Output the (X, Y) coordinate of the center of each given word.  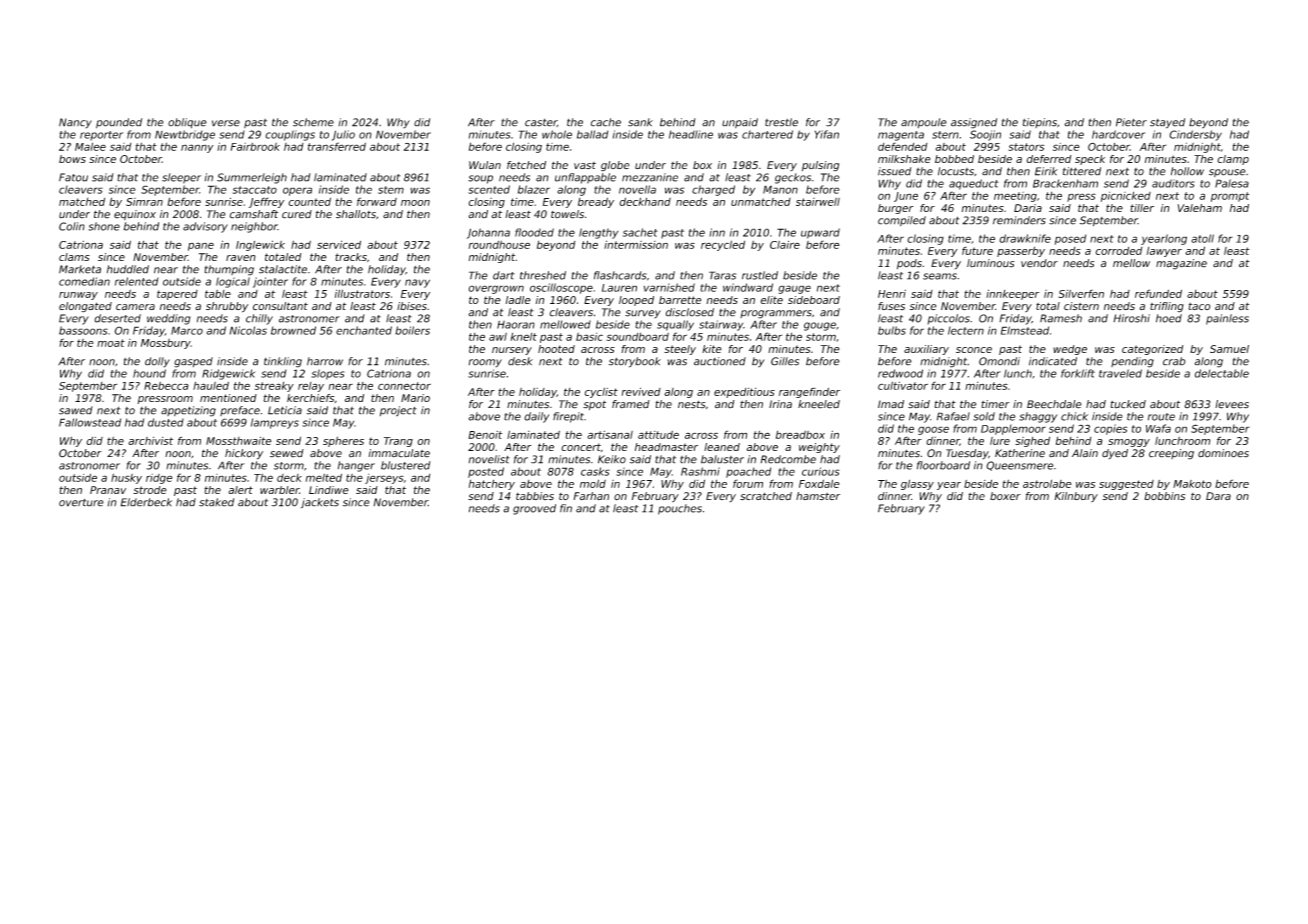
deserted (117, 318)
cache (606, 122)
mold (593, 483)
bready (596, 202)
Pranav (108, 490)
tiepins (1040, 123)
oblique (187, 123)
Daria (1028, 208)
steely (680, 350)
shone (104, 226)
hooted (556, 349)
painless (1227, 319)
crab (1174, 361)
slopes (328, 374)
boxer (1005, 496)
